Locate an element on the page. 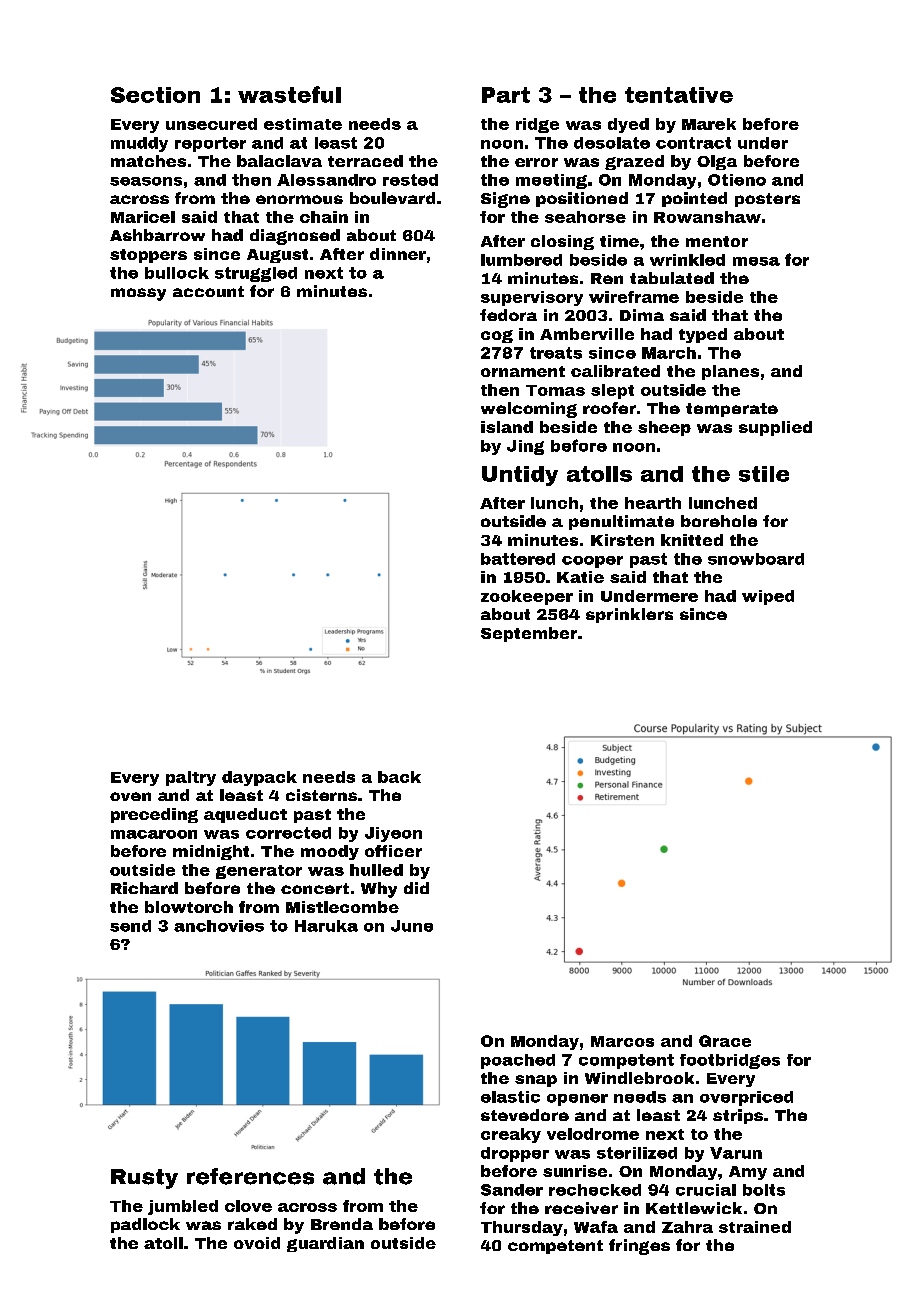  guardian is located at coordinates (325, 1244).
